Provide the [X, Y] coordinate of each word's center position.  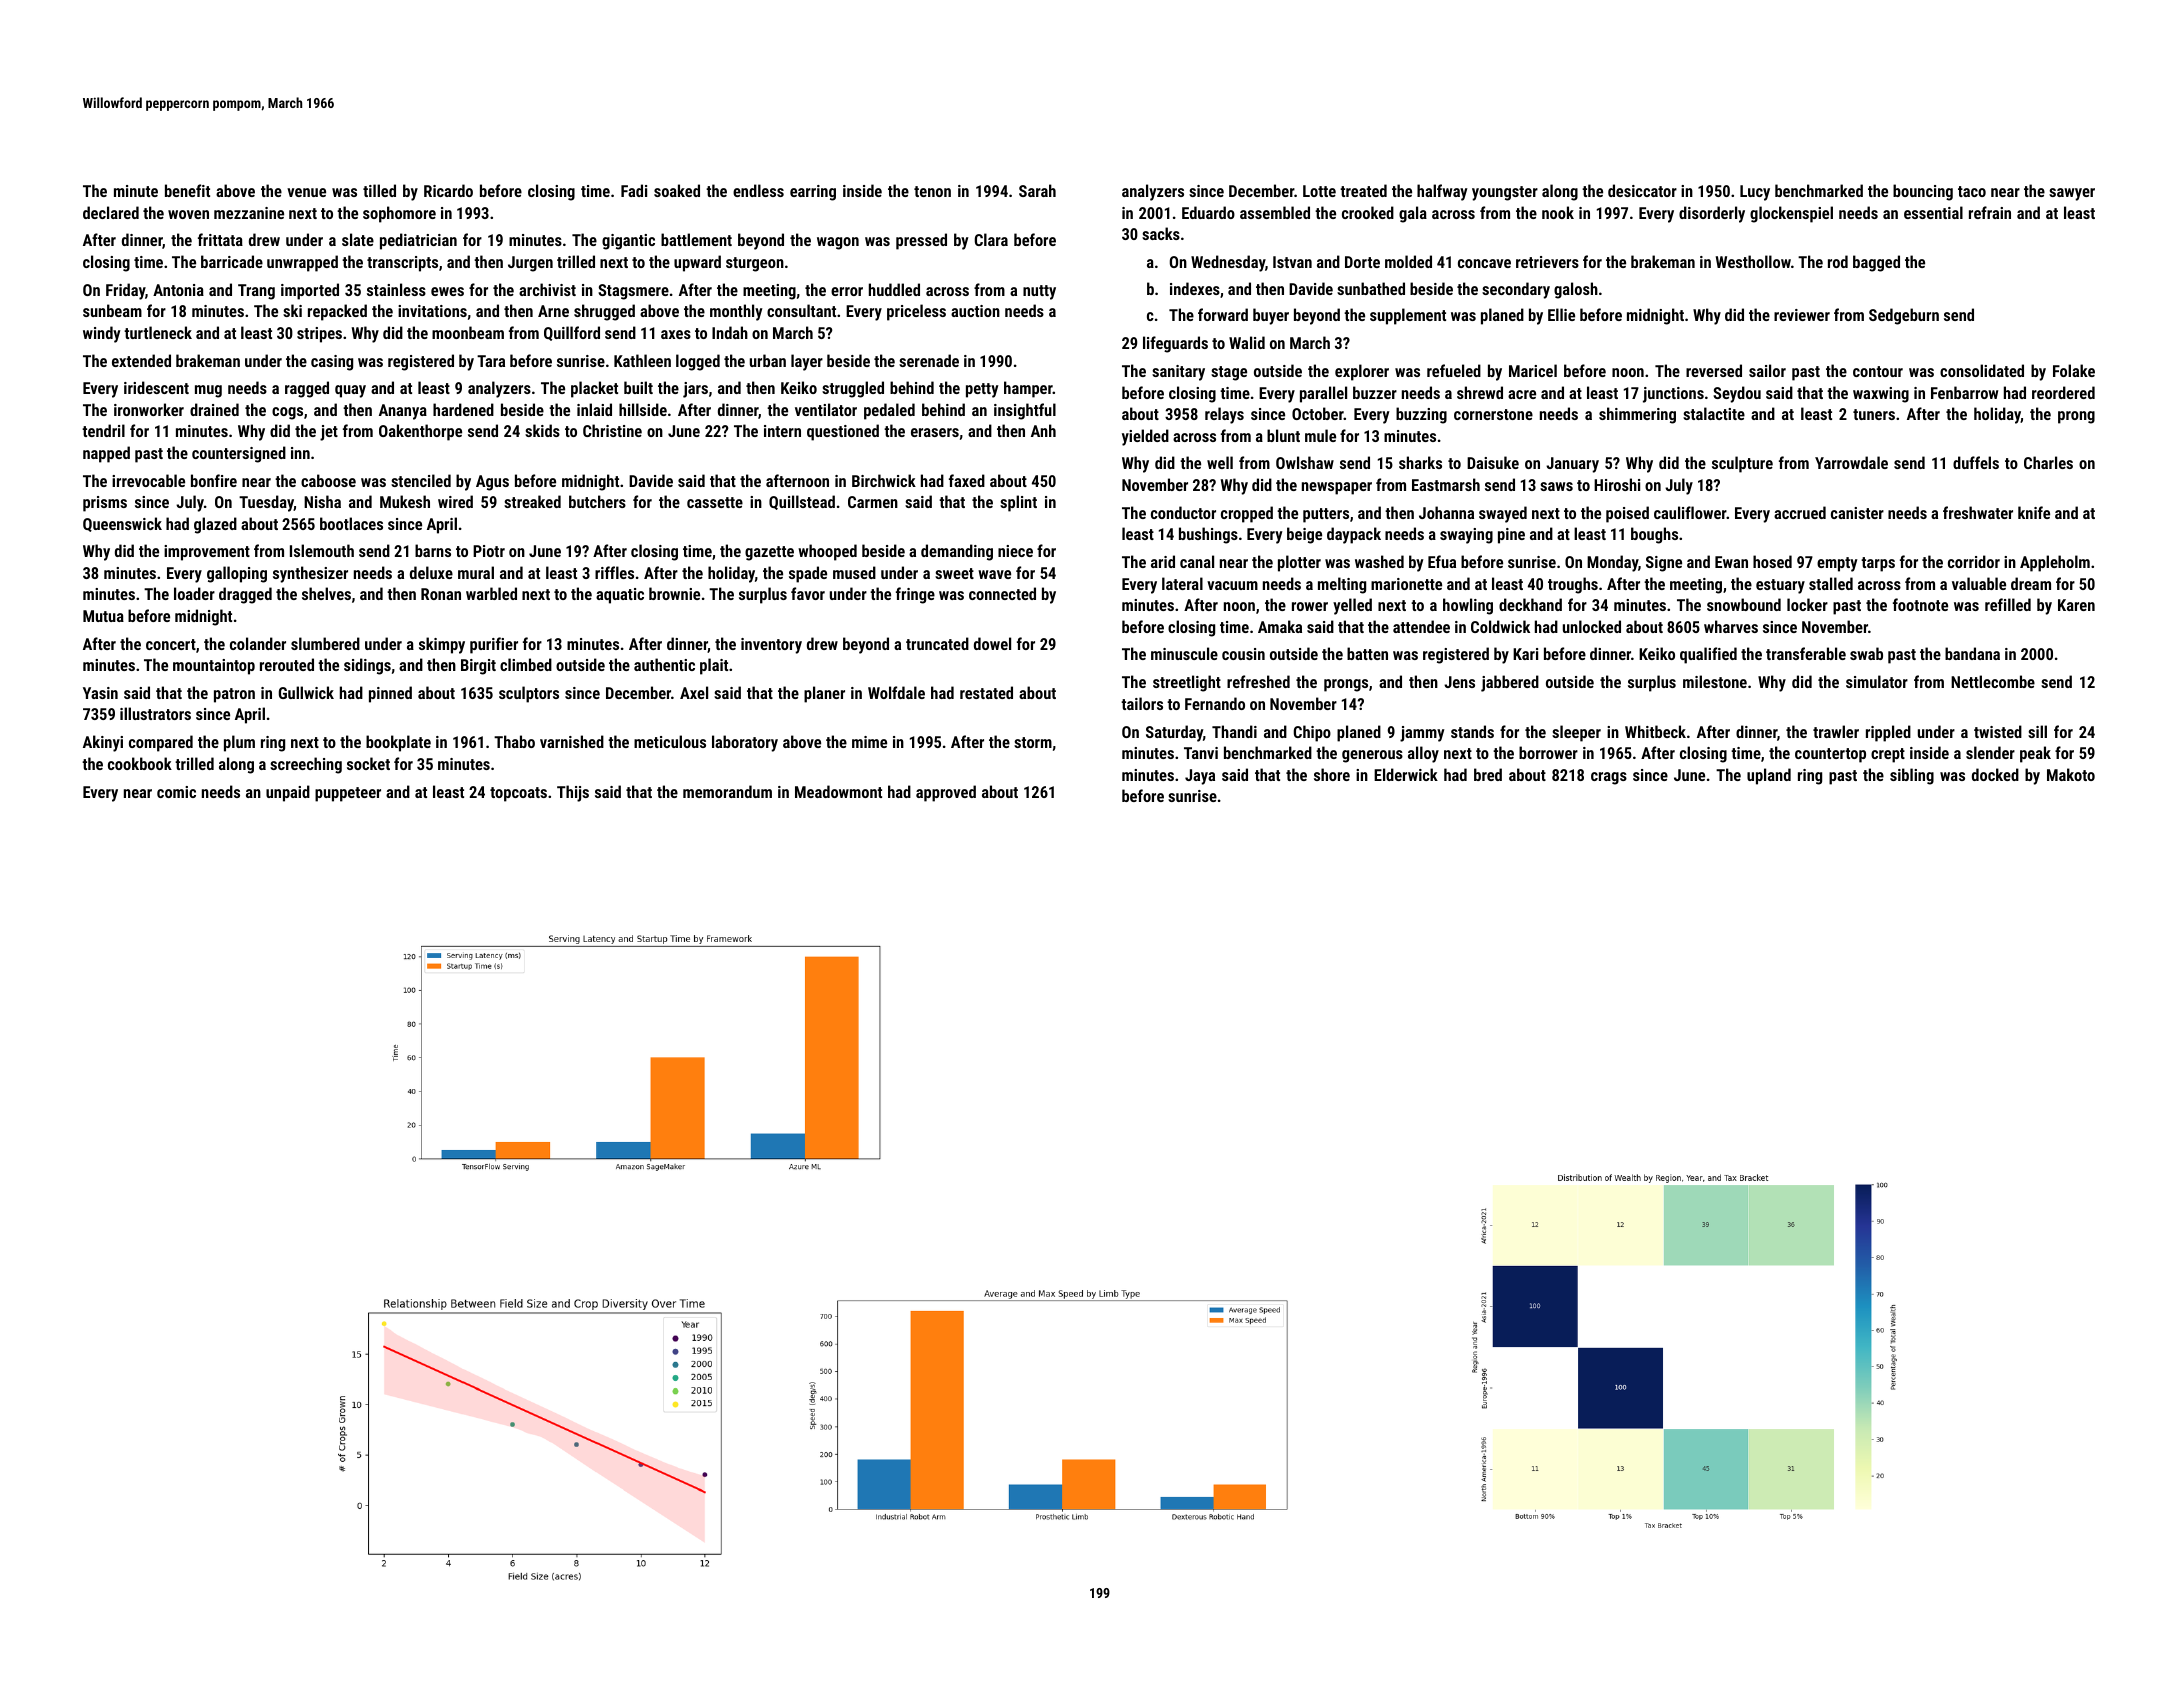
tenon [932, 191]
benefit [187, 190]
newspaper [1337, 488]
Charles [2048, 462]
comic [176, 792]
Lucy [1755, 193]
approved [946, 793]
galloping [237, 574]
